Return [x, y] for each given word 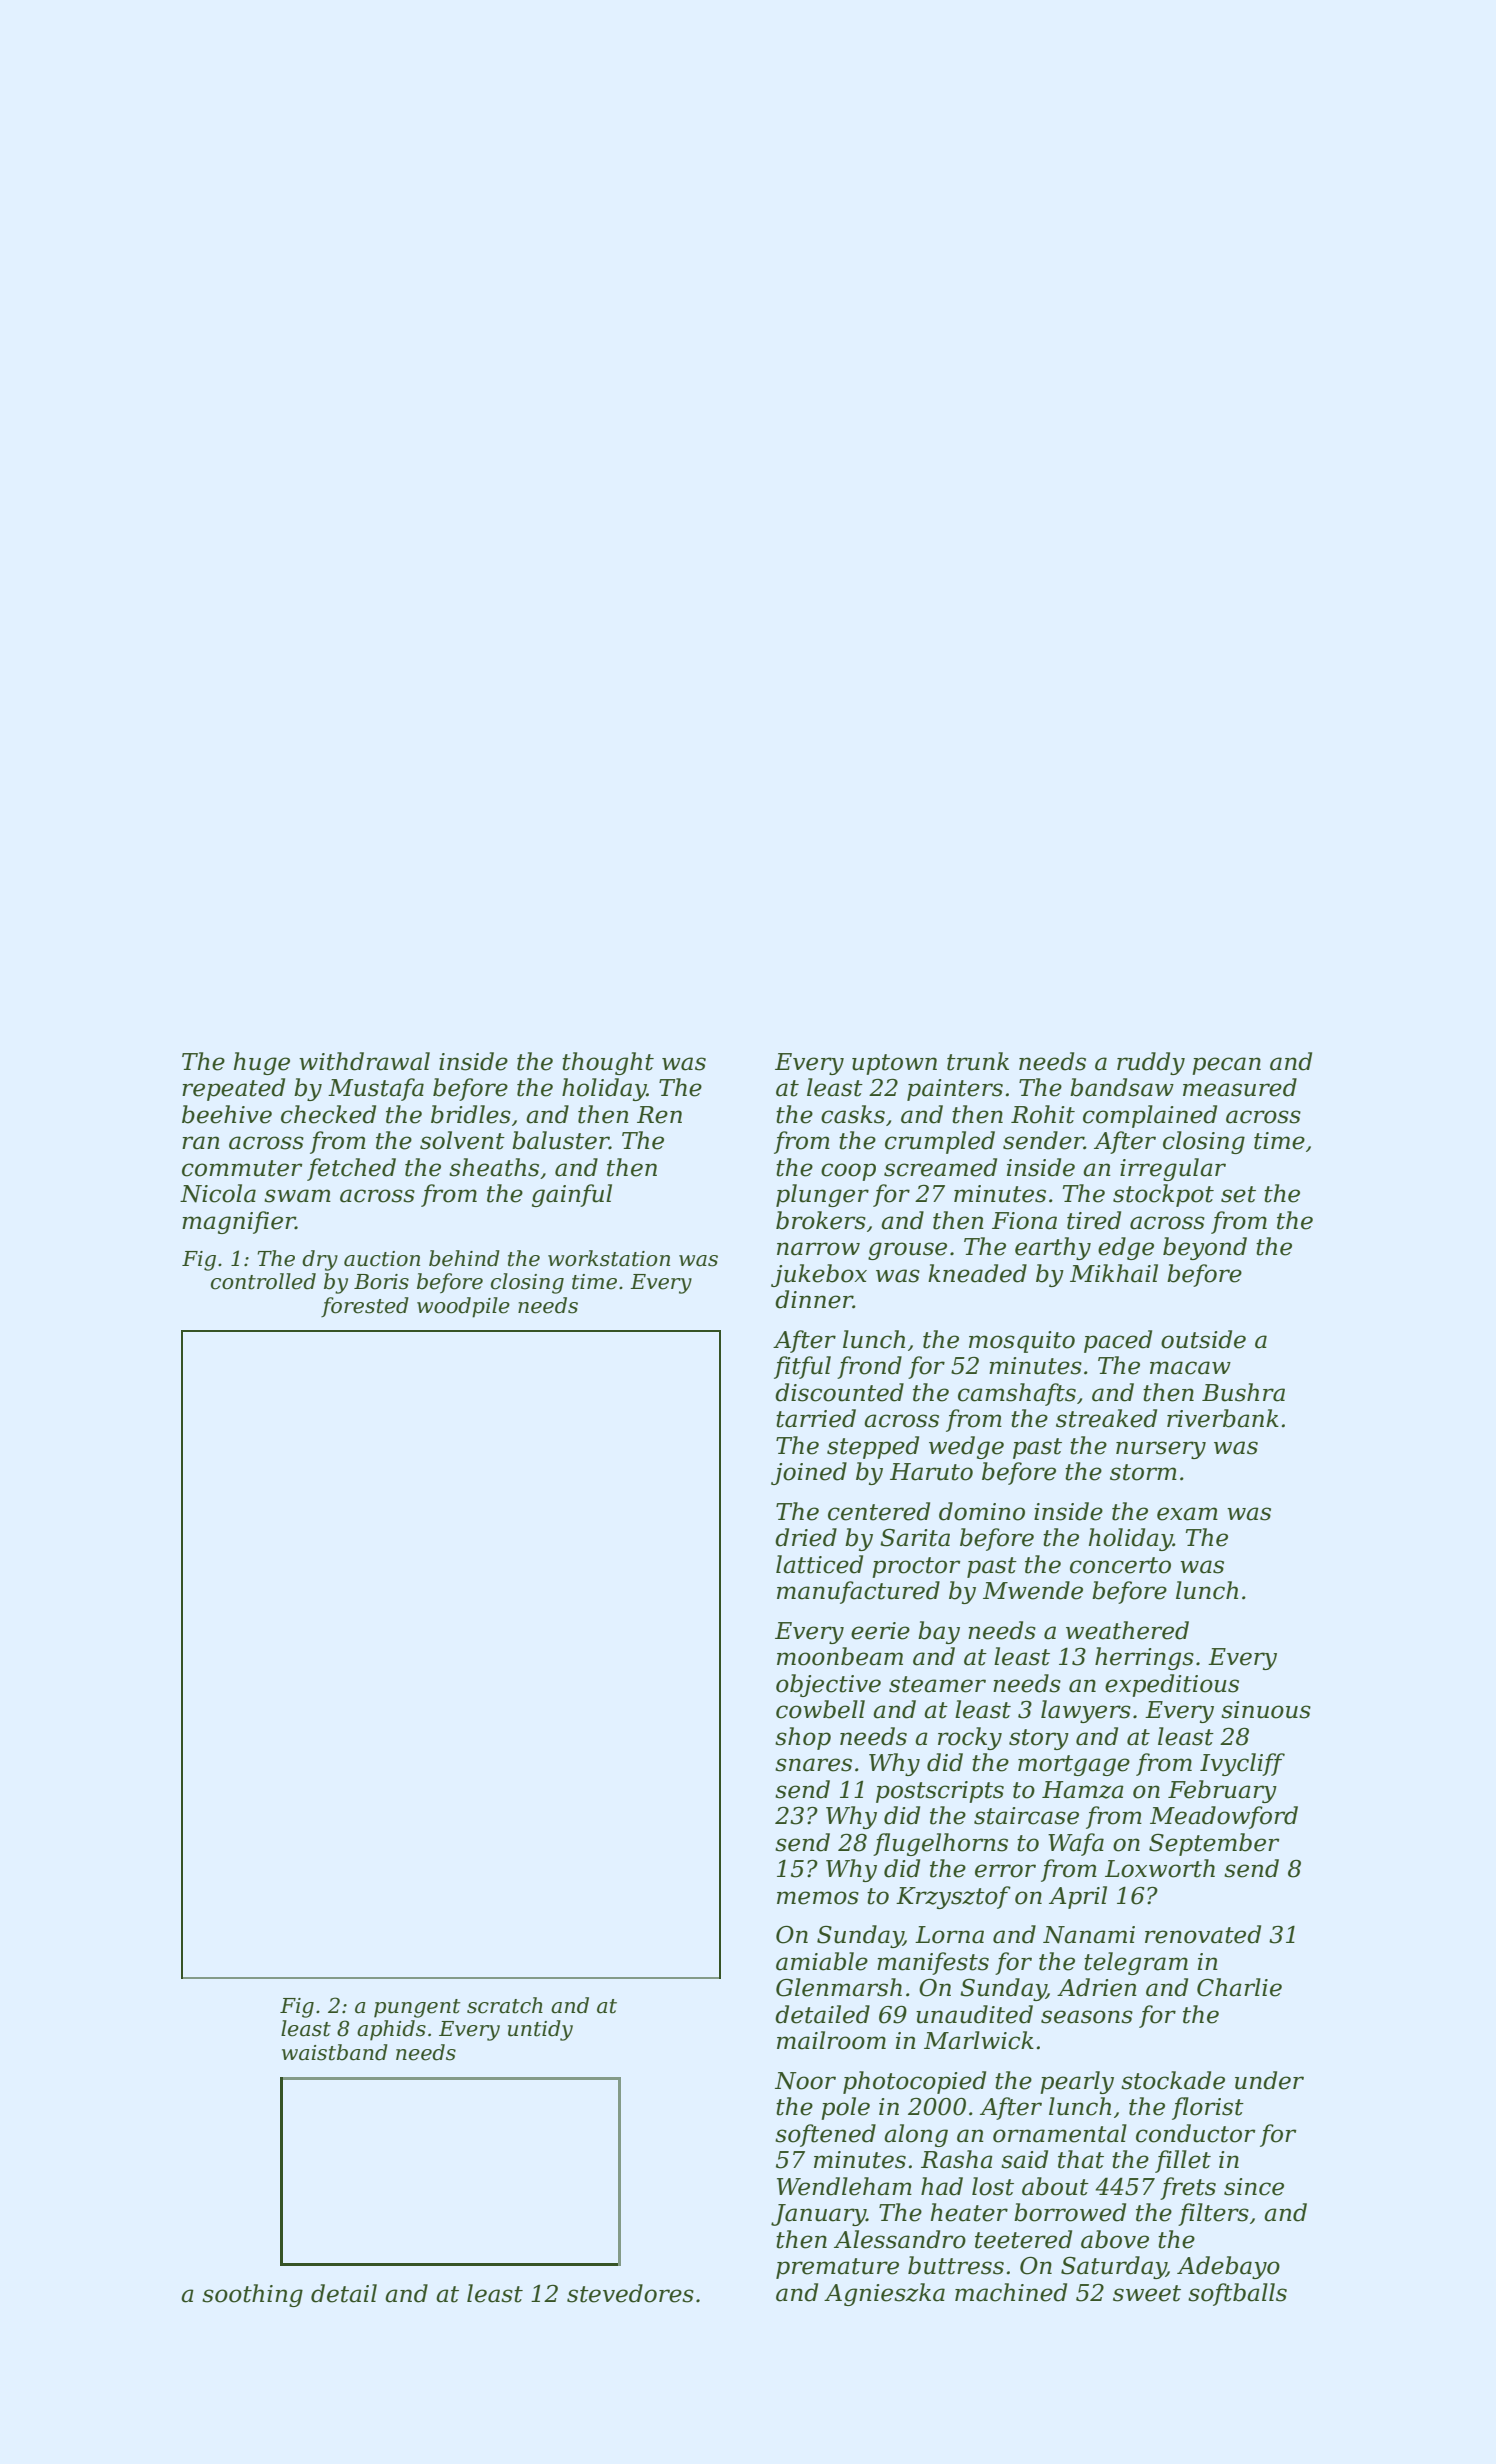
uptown [894, 1064]
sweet [1147, 2293]
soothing [252, 2295]
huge [262, 1063]
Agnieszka [884, 2294]
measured [1240, 1087]
